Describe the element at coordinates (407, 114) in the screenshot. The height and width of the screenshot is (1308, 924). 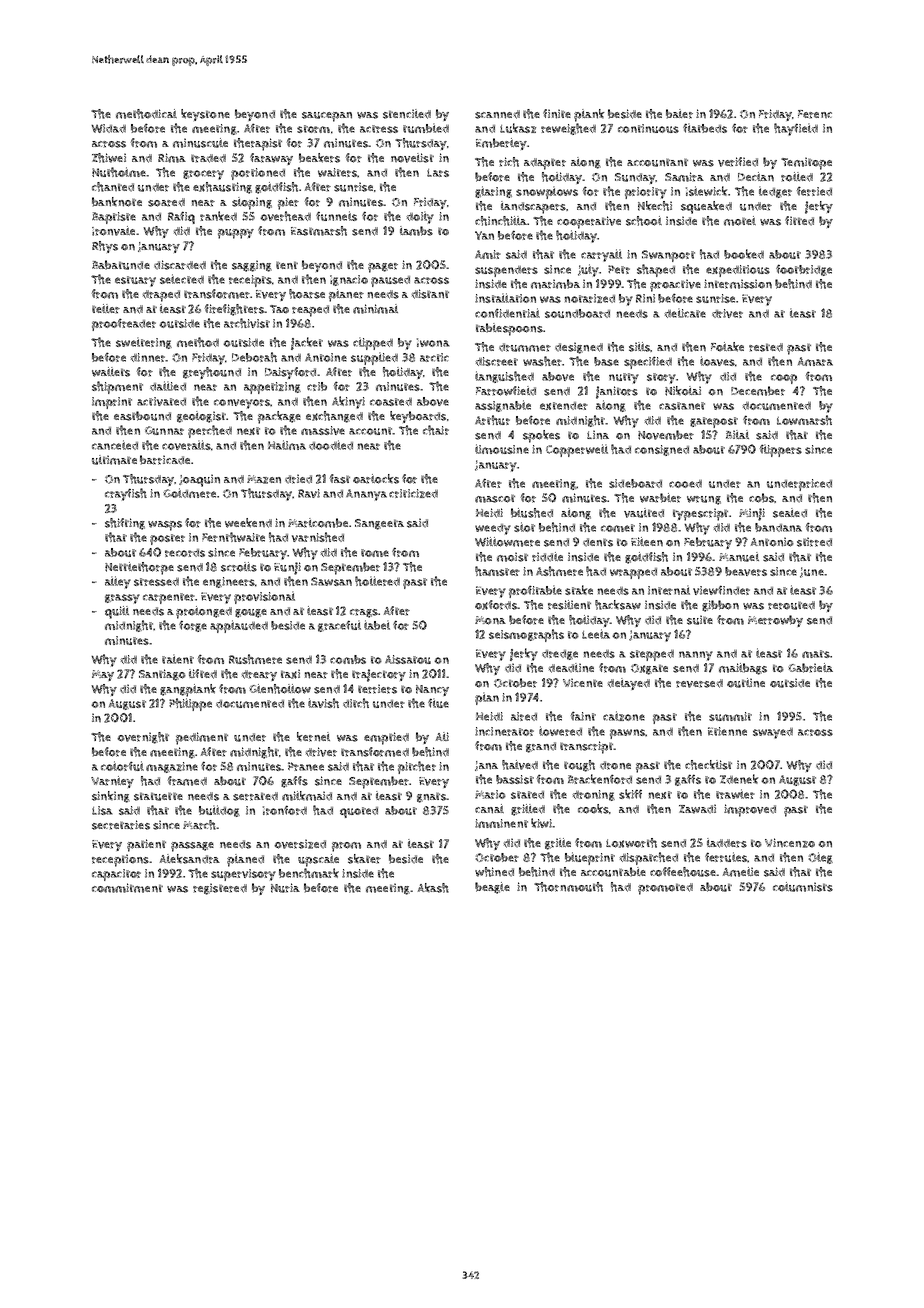
I see `stenciled` at that location.
